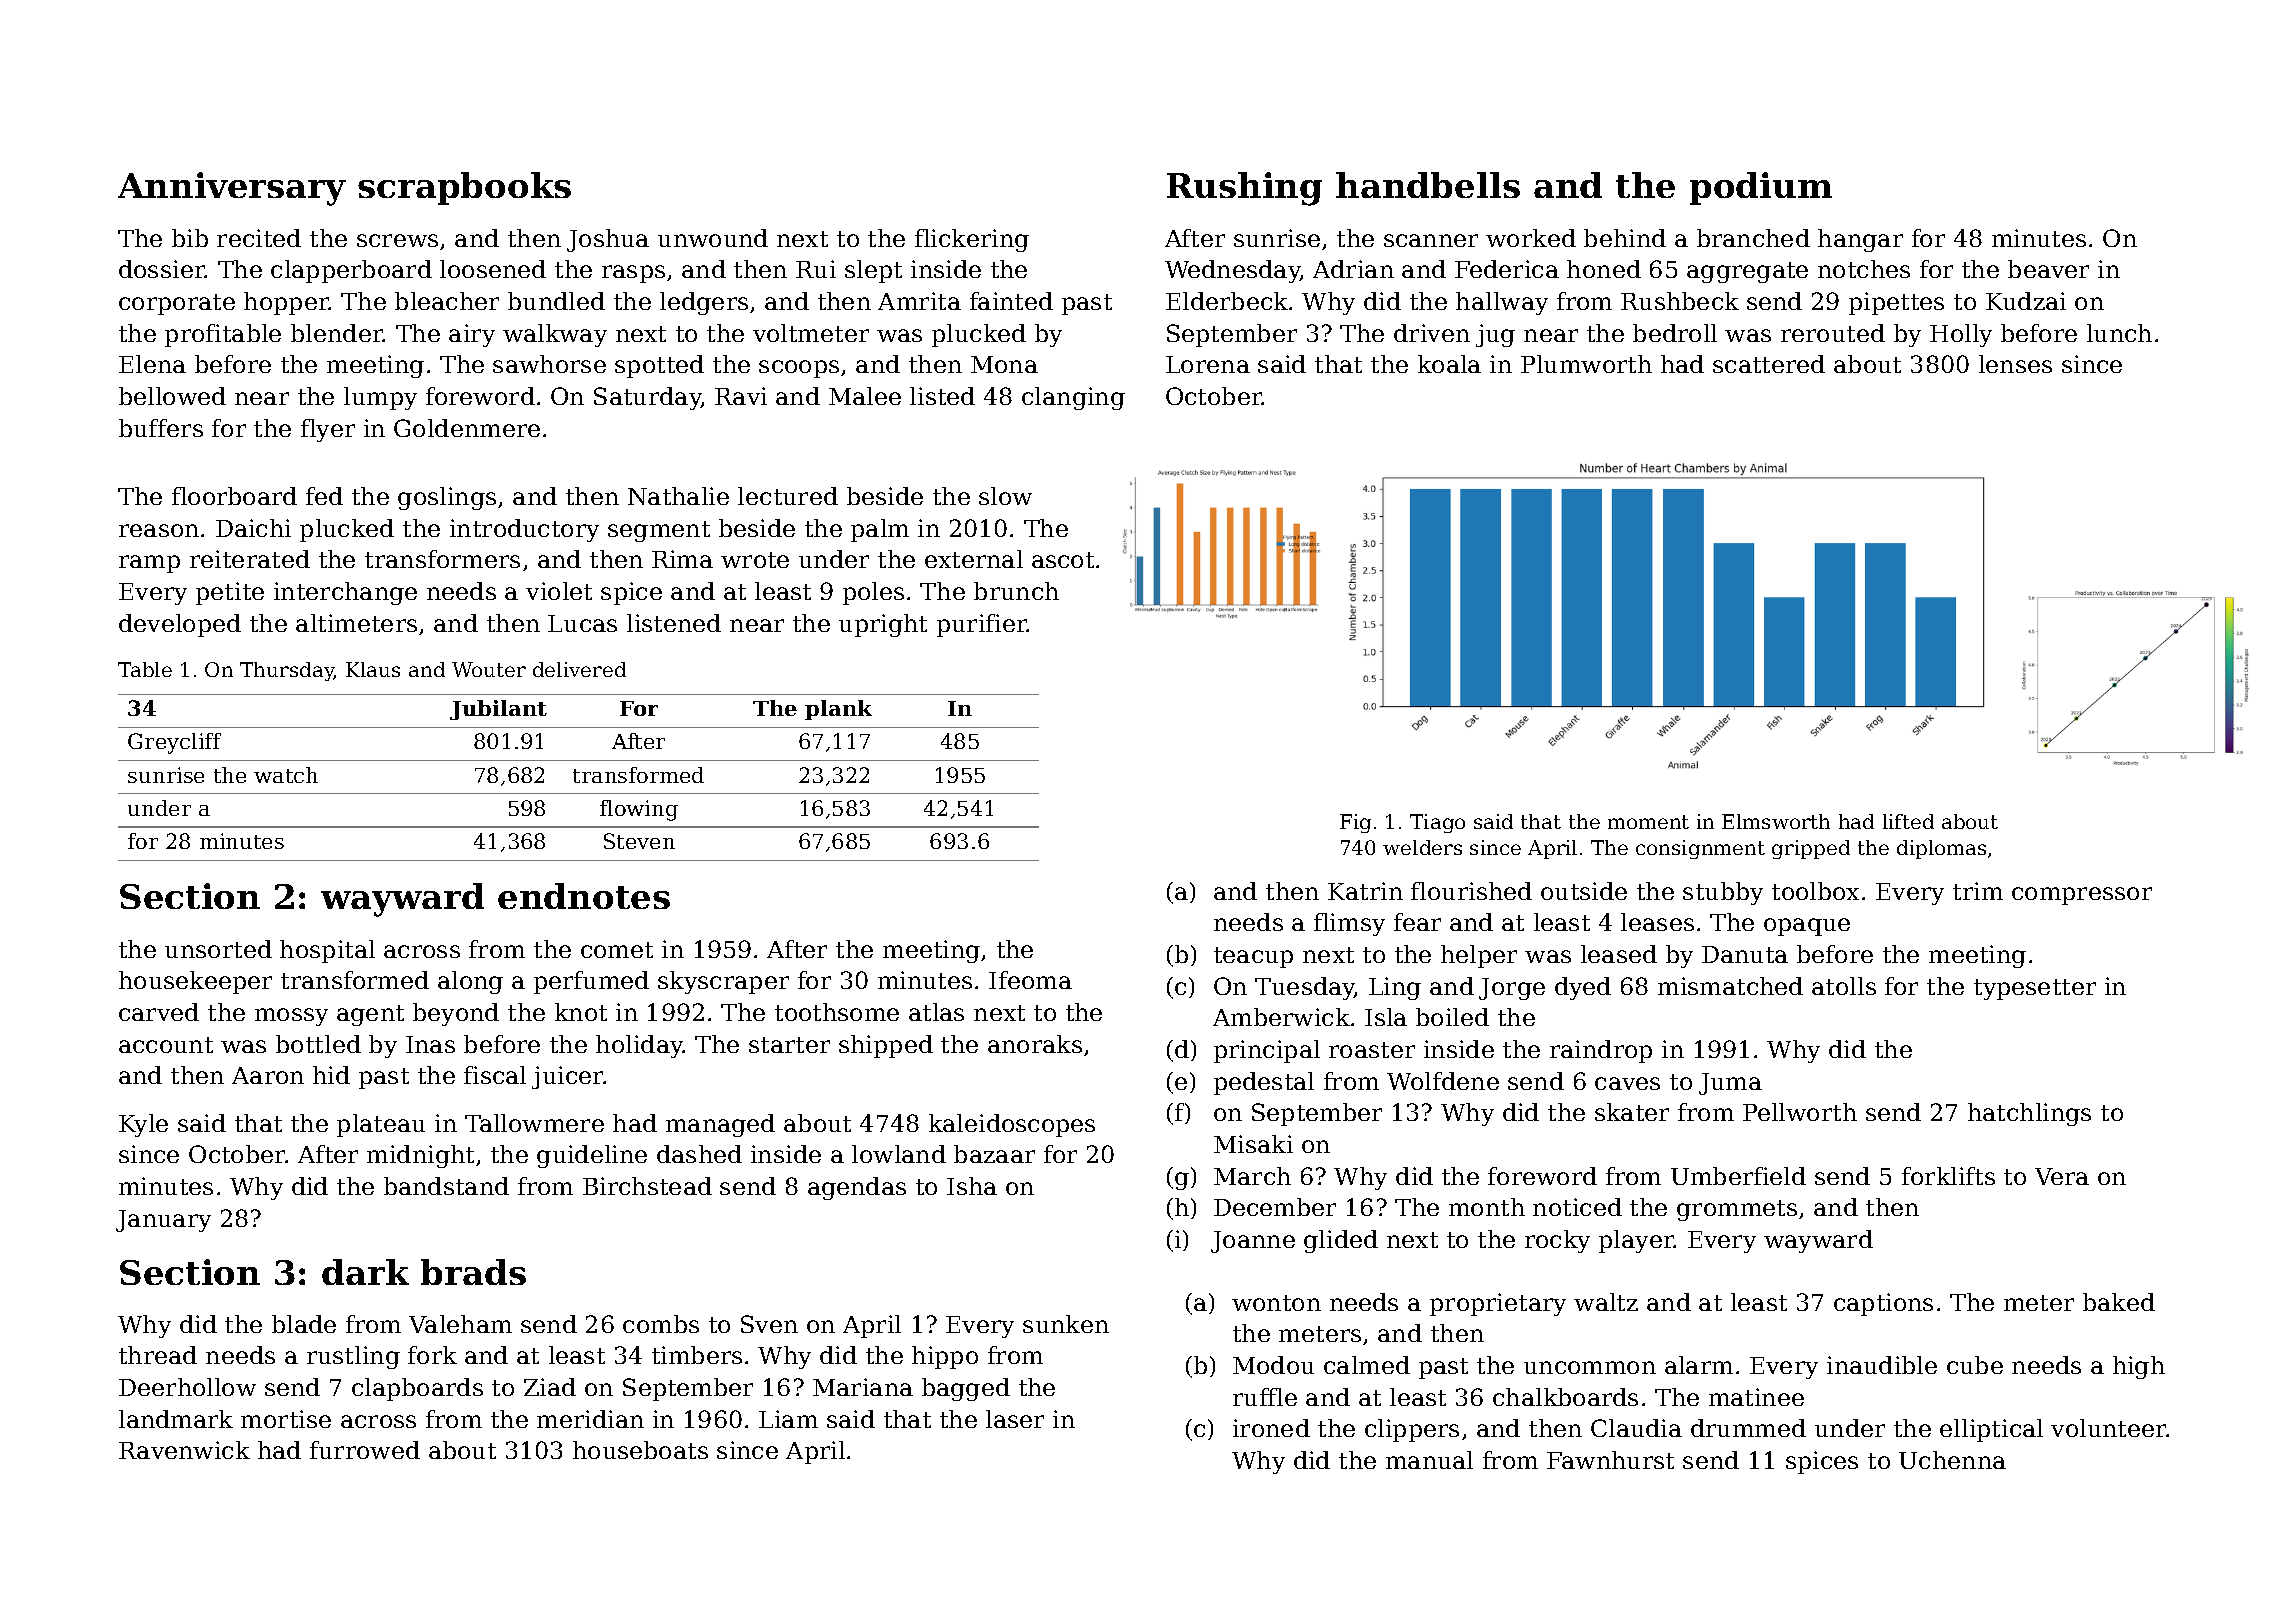  Describe the element at coordinates (464, 188) in the image. I see `scrapbooks` at that location.
